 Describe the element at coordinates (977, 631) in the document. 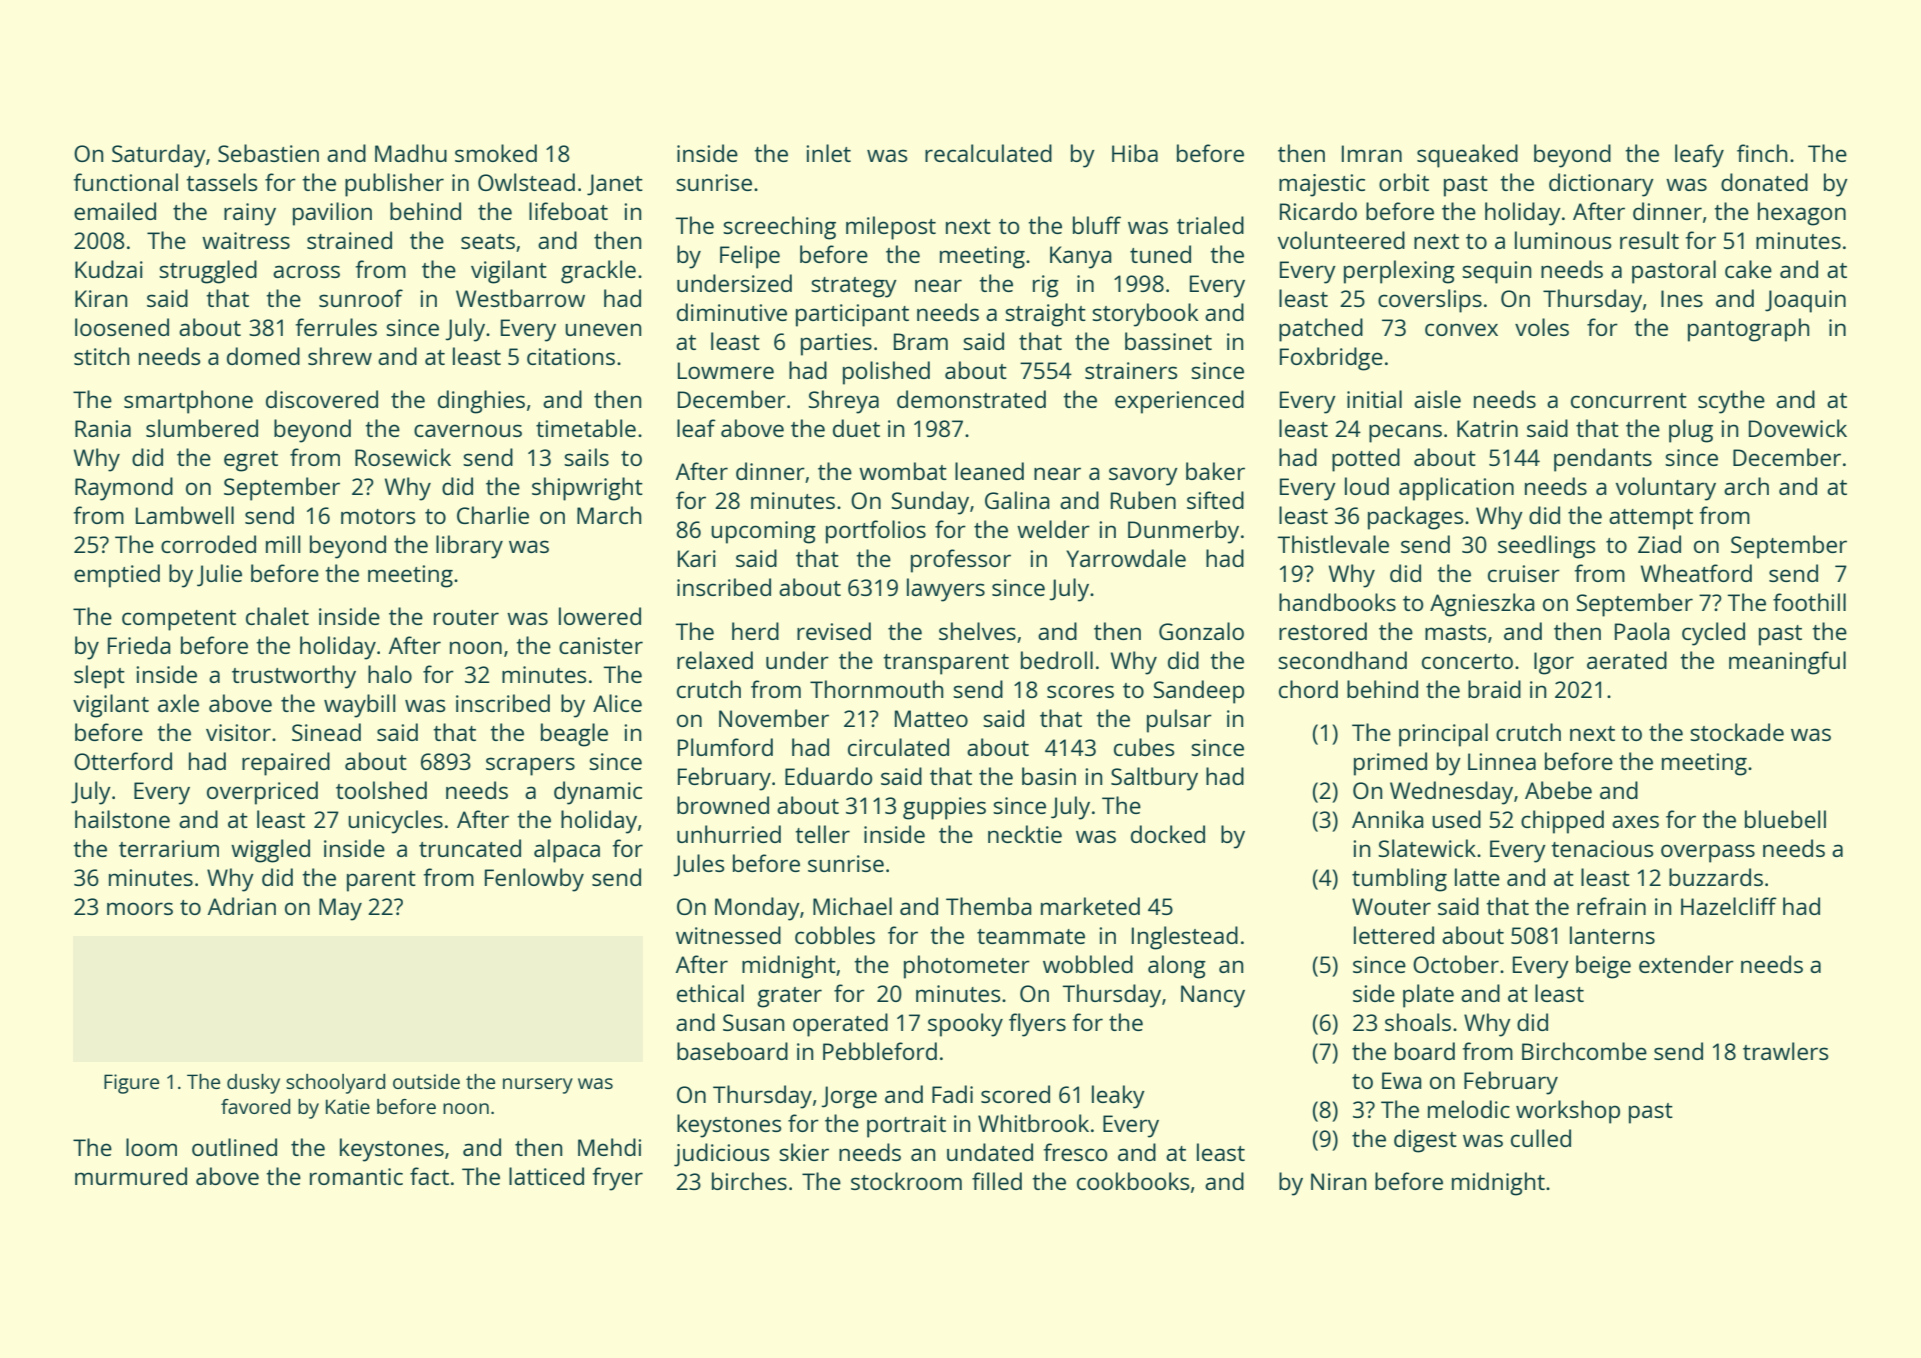

I see `shelves` at that location.
